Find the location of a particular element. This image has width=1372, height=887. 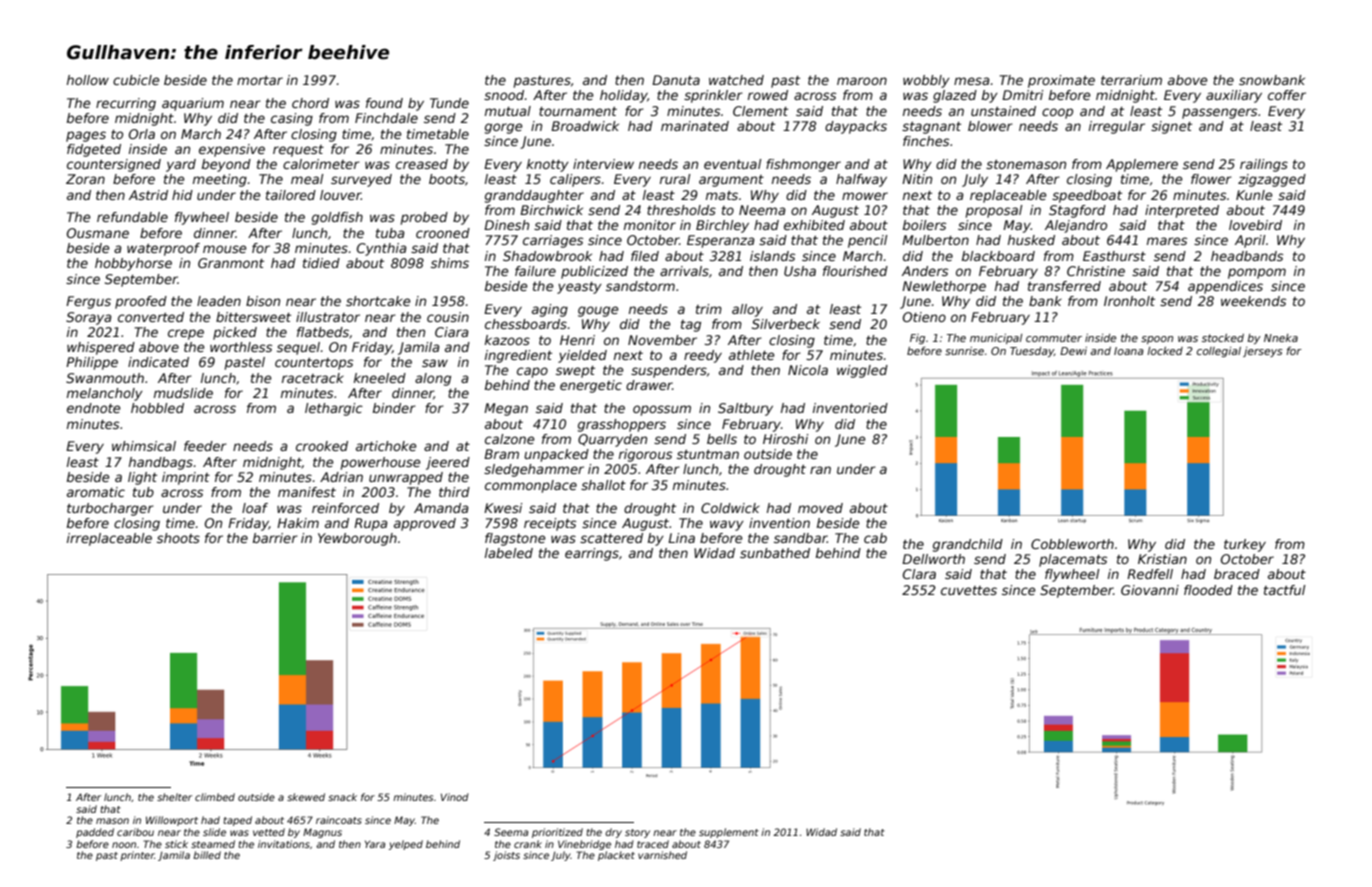

Clement is located at coordinates (760, 111).
